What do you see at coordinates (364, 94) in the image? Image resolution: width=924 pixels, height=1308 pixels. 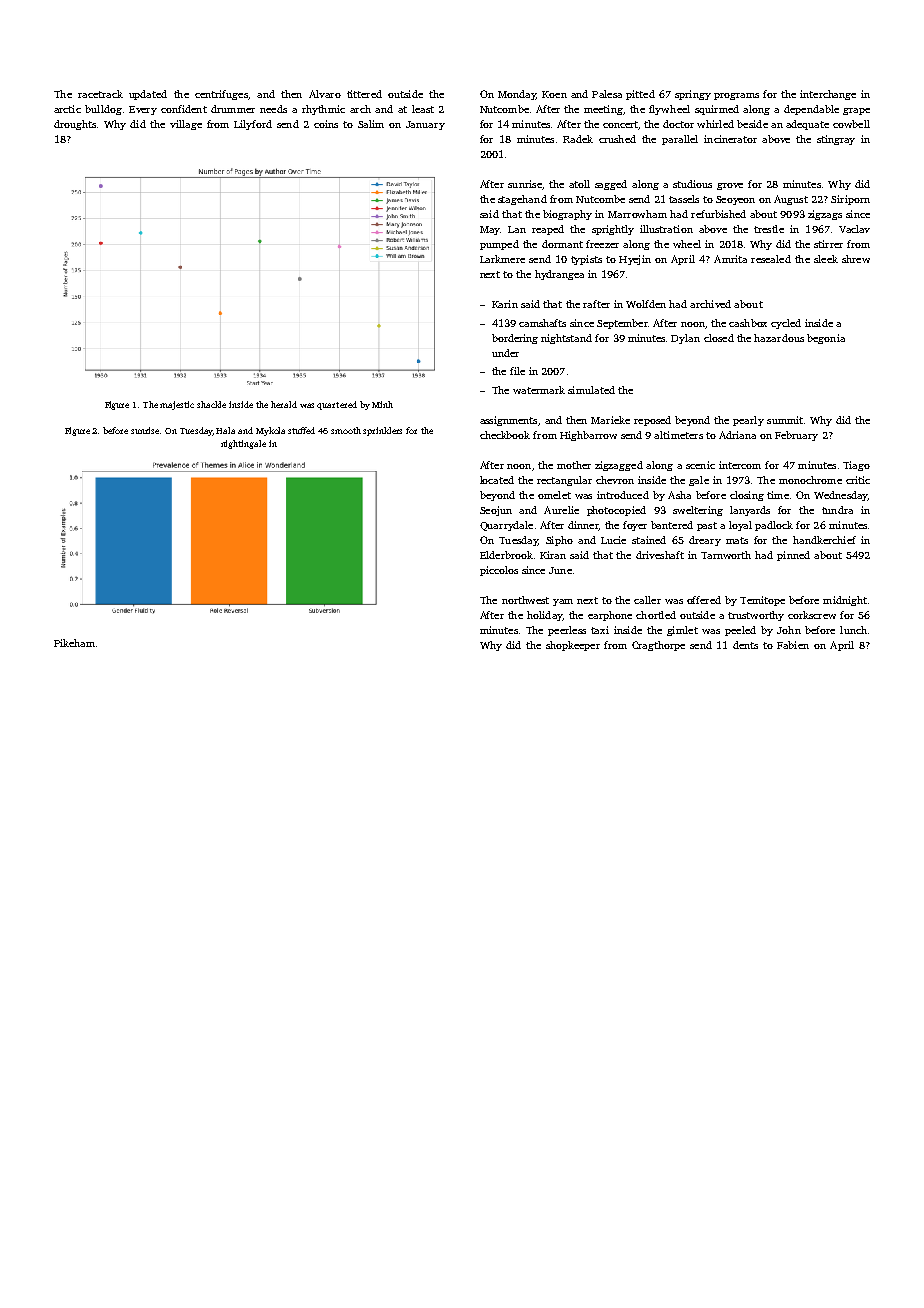 I see `tittered` at bounding box center [364, 94].
